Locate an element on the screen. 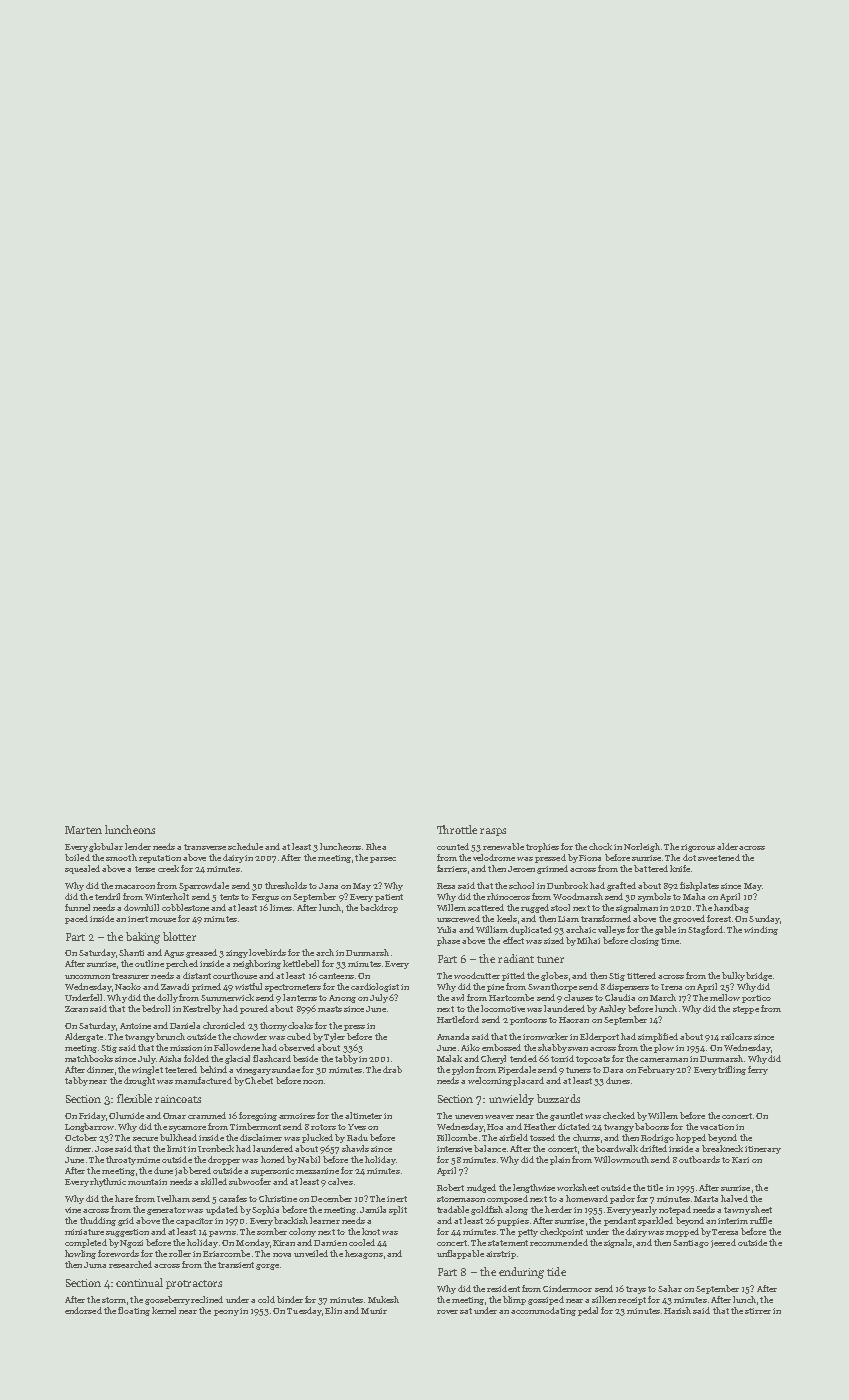 The width and height of the screenshot is (849, 1400). ruffle is located at coordinates (761, 1220).
